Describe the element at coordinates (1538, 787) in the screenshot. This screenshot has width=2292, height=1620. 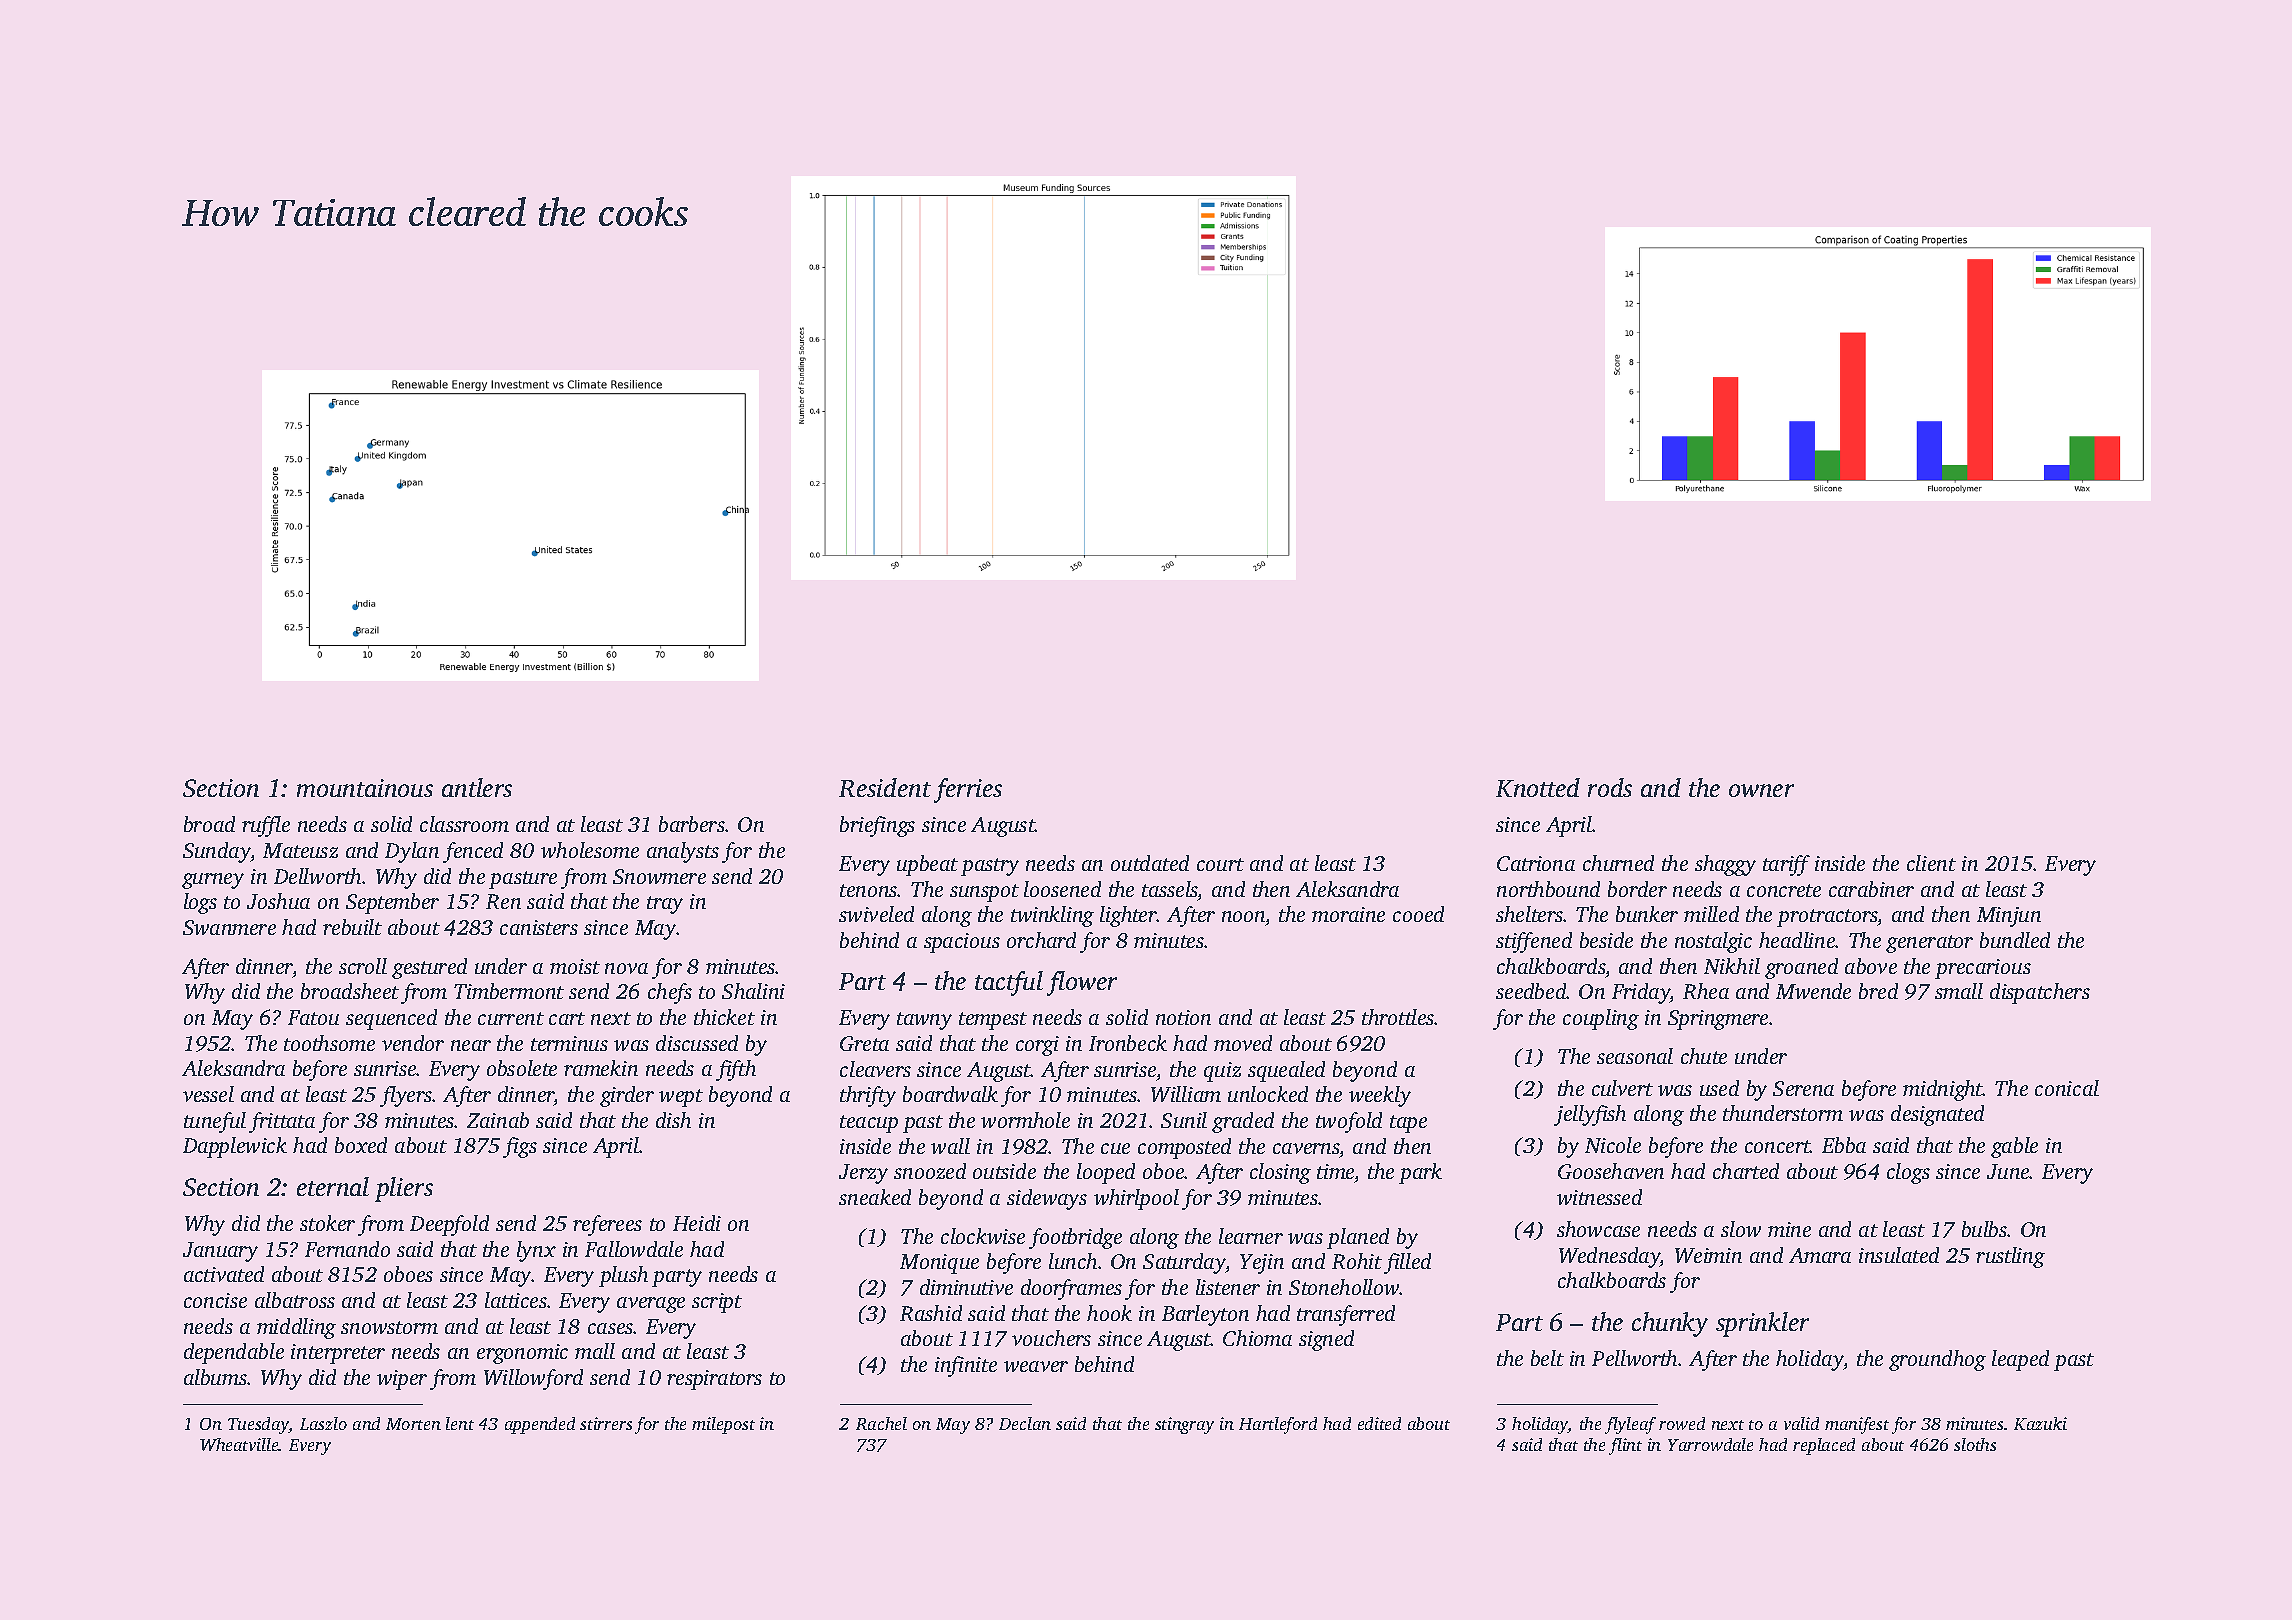
I see `Knotted` at that location.
